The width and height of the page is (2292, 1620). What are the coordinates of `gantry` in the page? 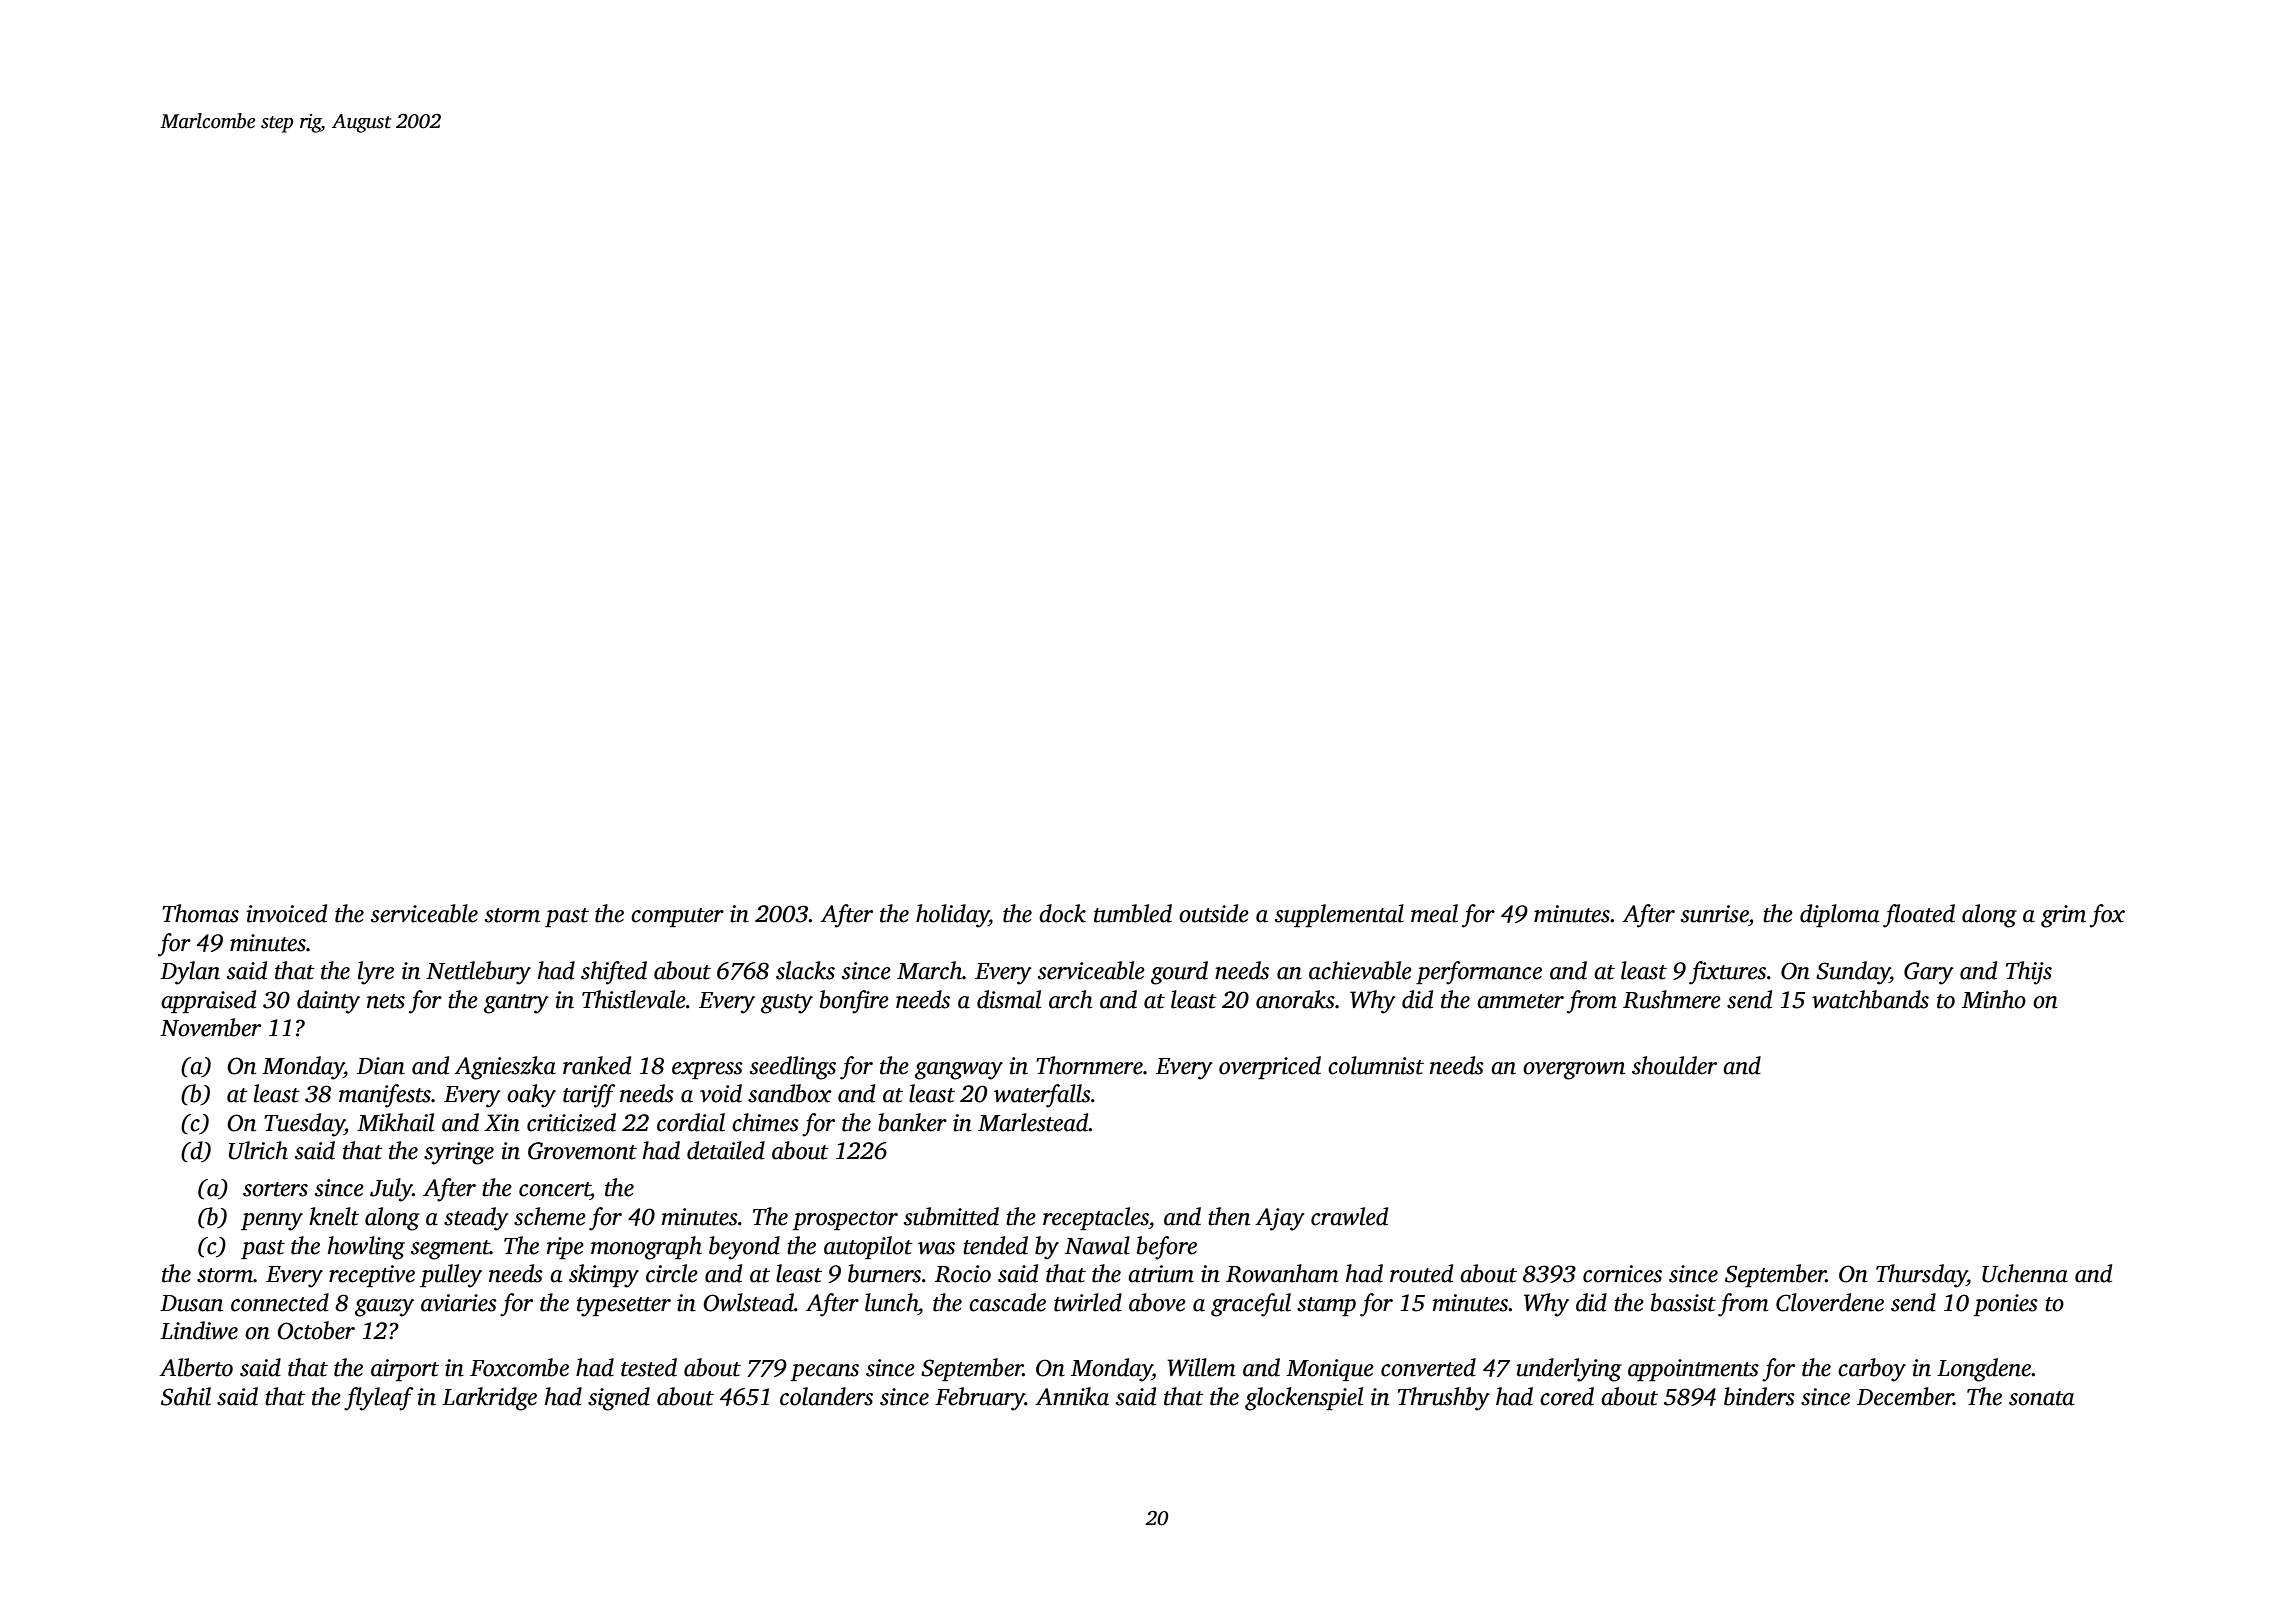 It's located at (516, 1004).
